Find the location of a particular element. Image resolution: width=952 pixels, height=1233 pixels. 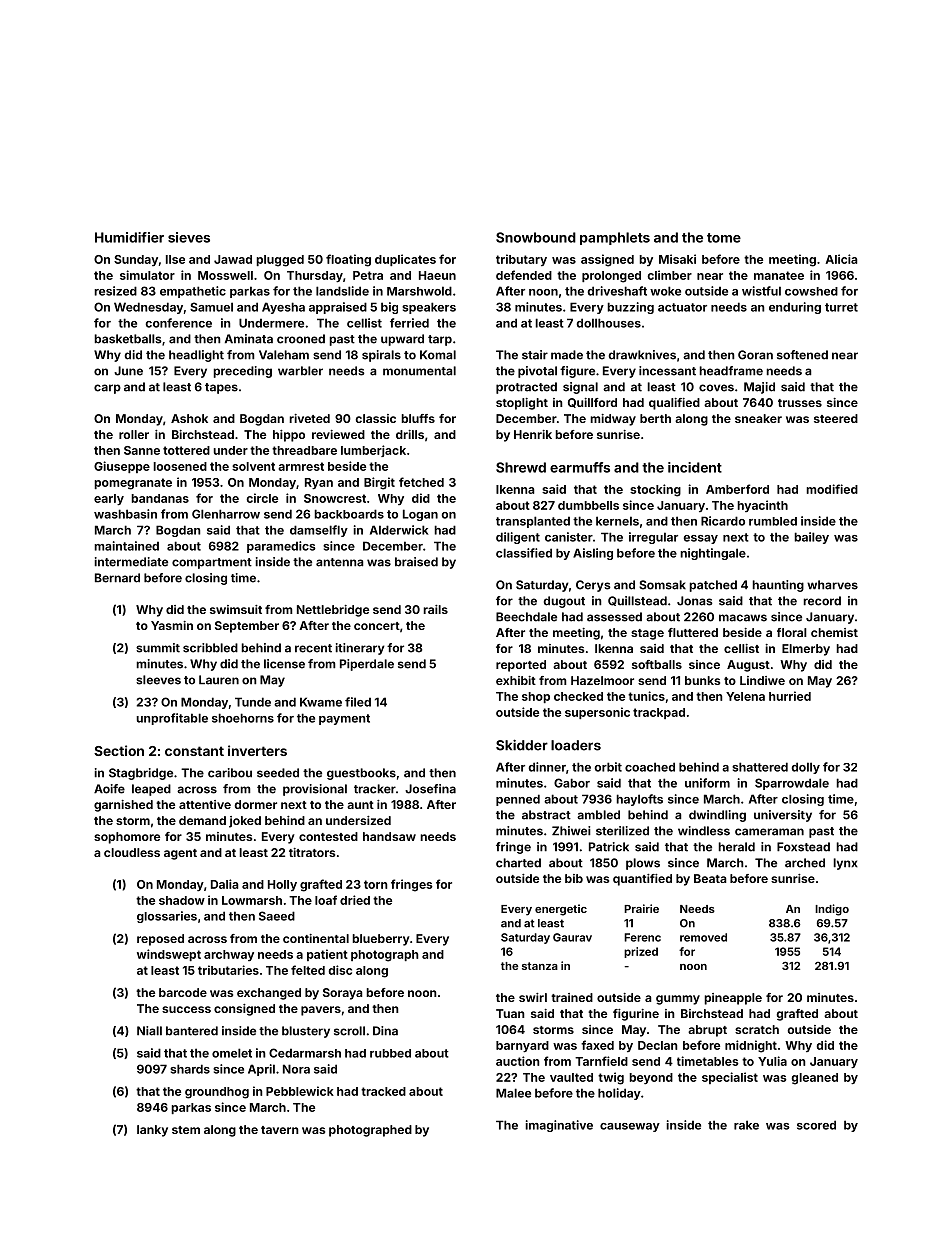

causeway is located at coordinates (630, 1127).
